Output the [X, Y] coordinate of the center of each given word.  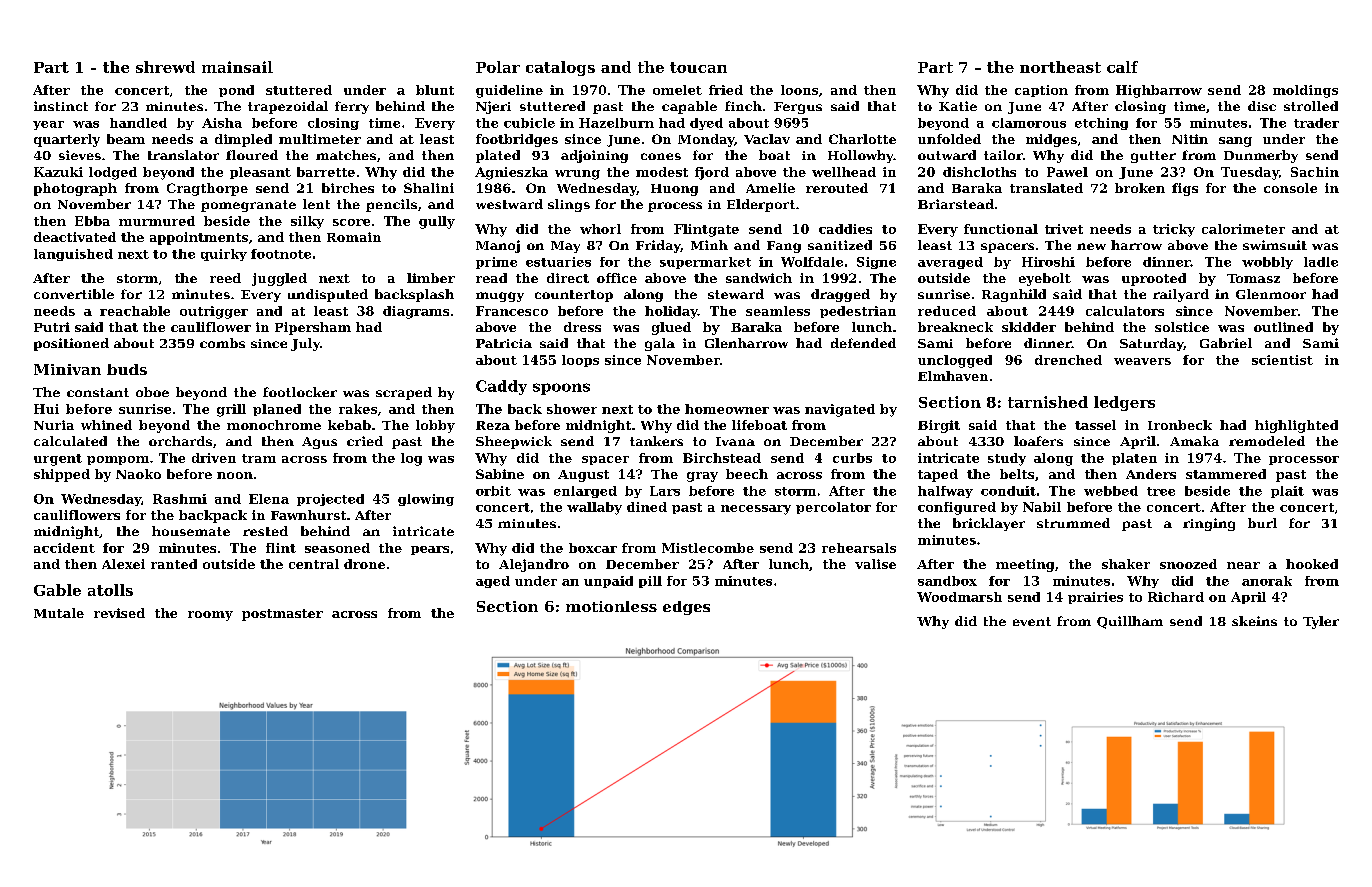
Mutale [59, 613]
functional [1001, 229]
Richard [1176, 597]
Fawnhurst [308, 515]
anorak [1267, 581]
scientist [1282, 360]
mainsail [237, 67]
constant [98, 392]
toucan [698, 67]
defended [863, 343]
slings [569, 205]
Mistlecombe [708, 548]
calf [1122, 67]
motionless [611, 606]
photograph [75, 189]
